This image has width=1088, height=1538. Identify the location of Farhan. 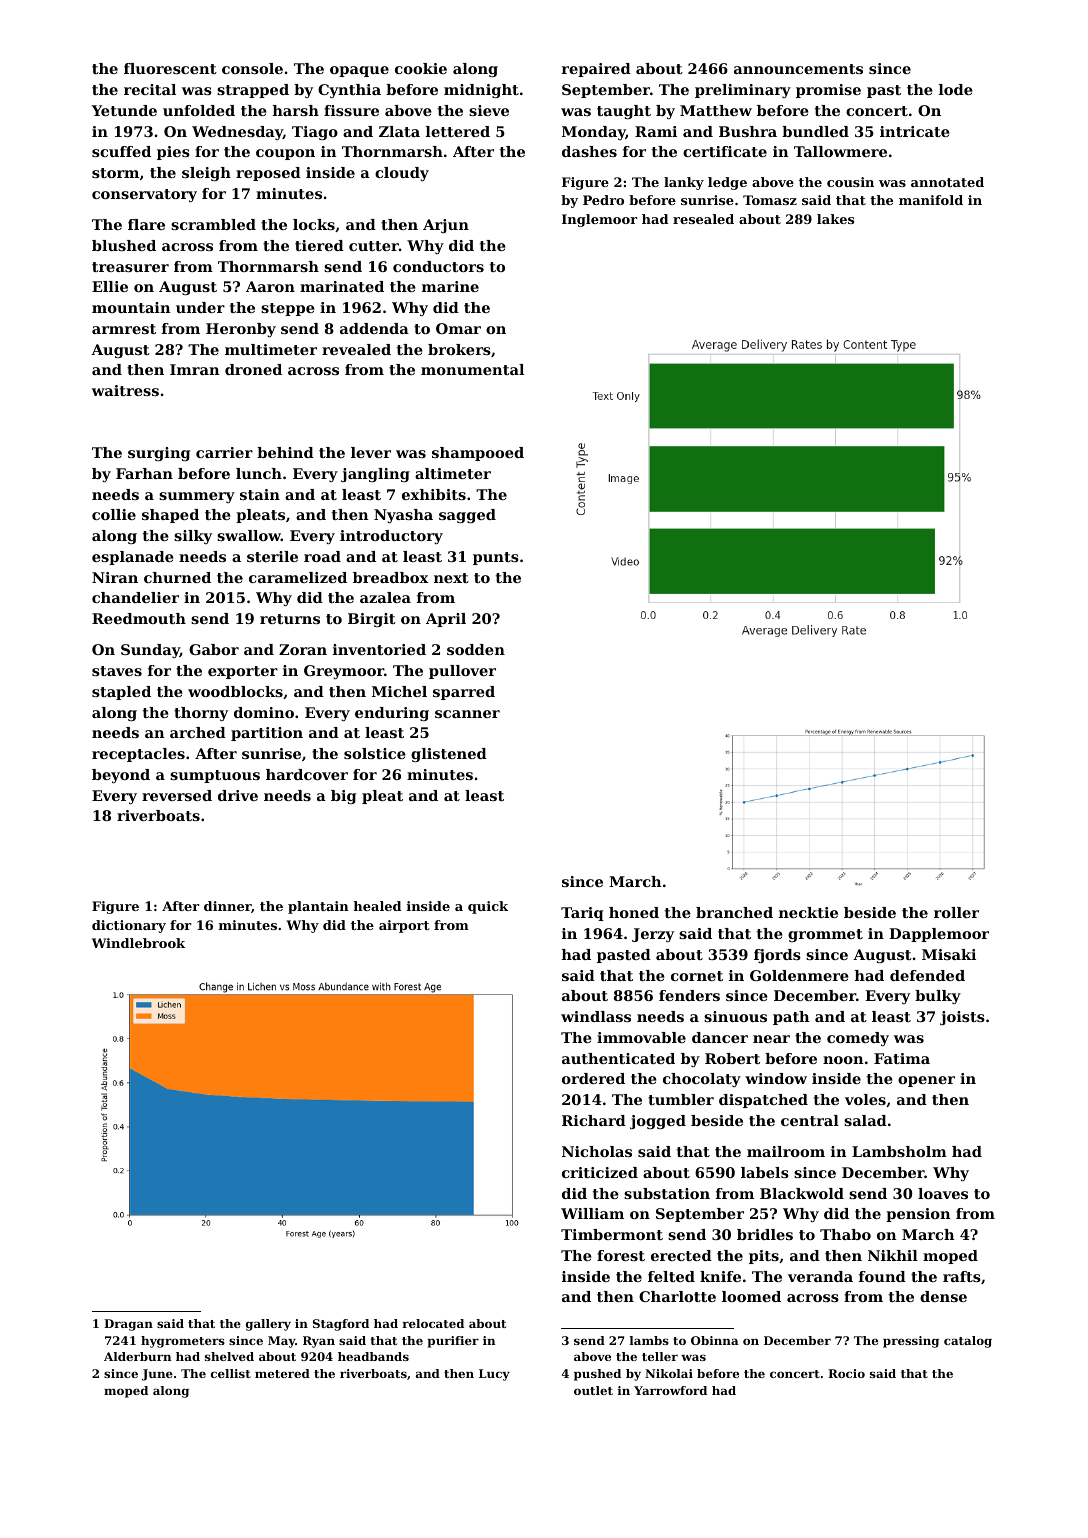
(144, 473).
